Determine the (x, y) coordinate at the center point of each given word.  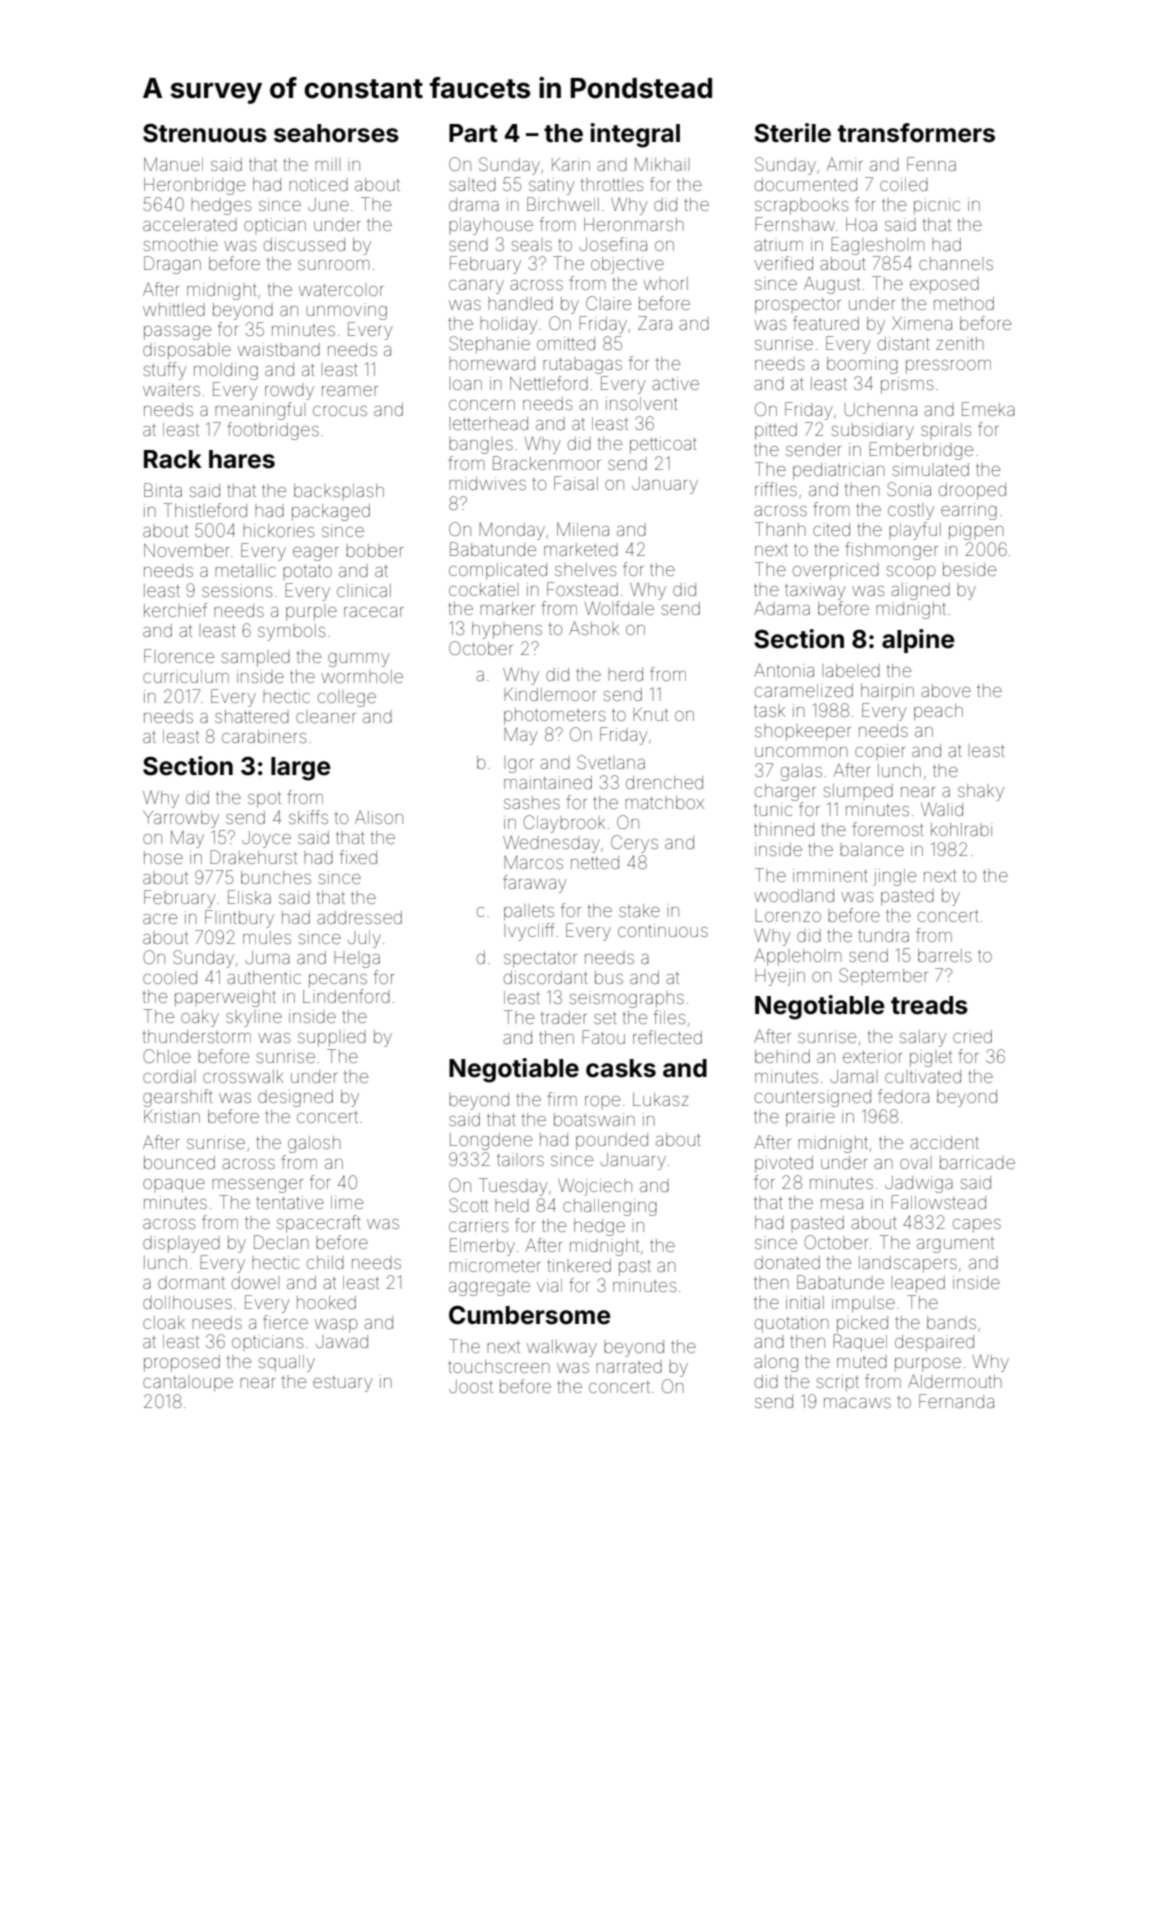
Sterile (792, 133)
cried (972, 1036)
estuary (343, 1384)
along (776, 1363)
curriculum (186, 676)
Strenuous (205, 133)
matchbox (664, 802)
